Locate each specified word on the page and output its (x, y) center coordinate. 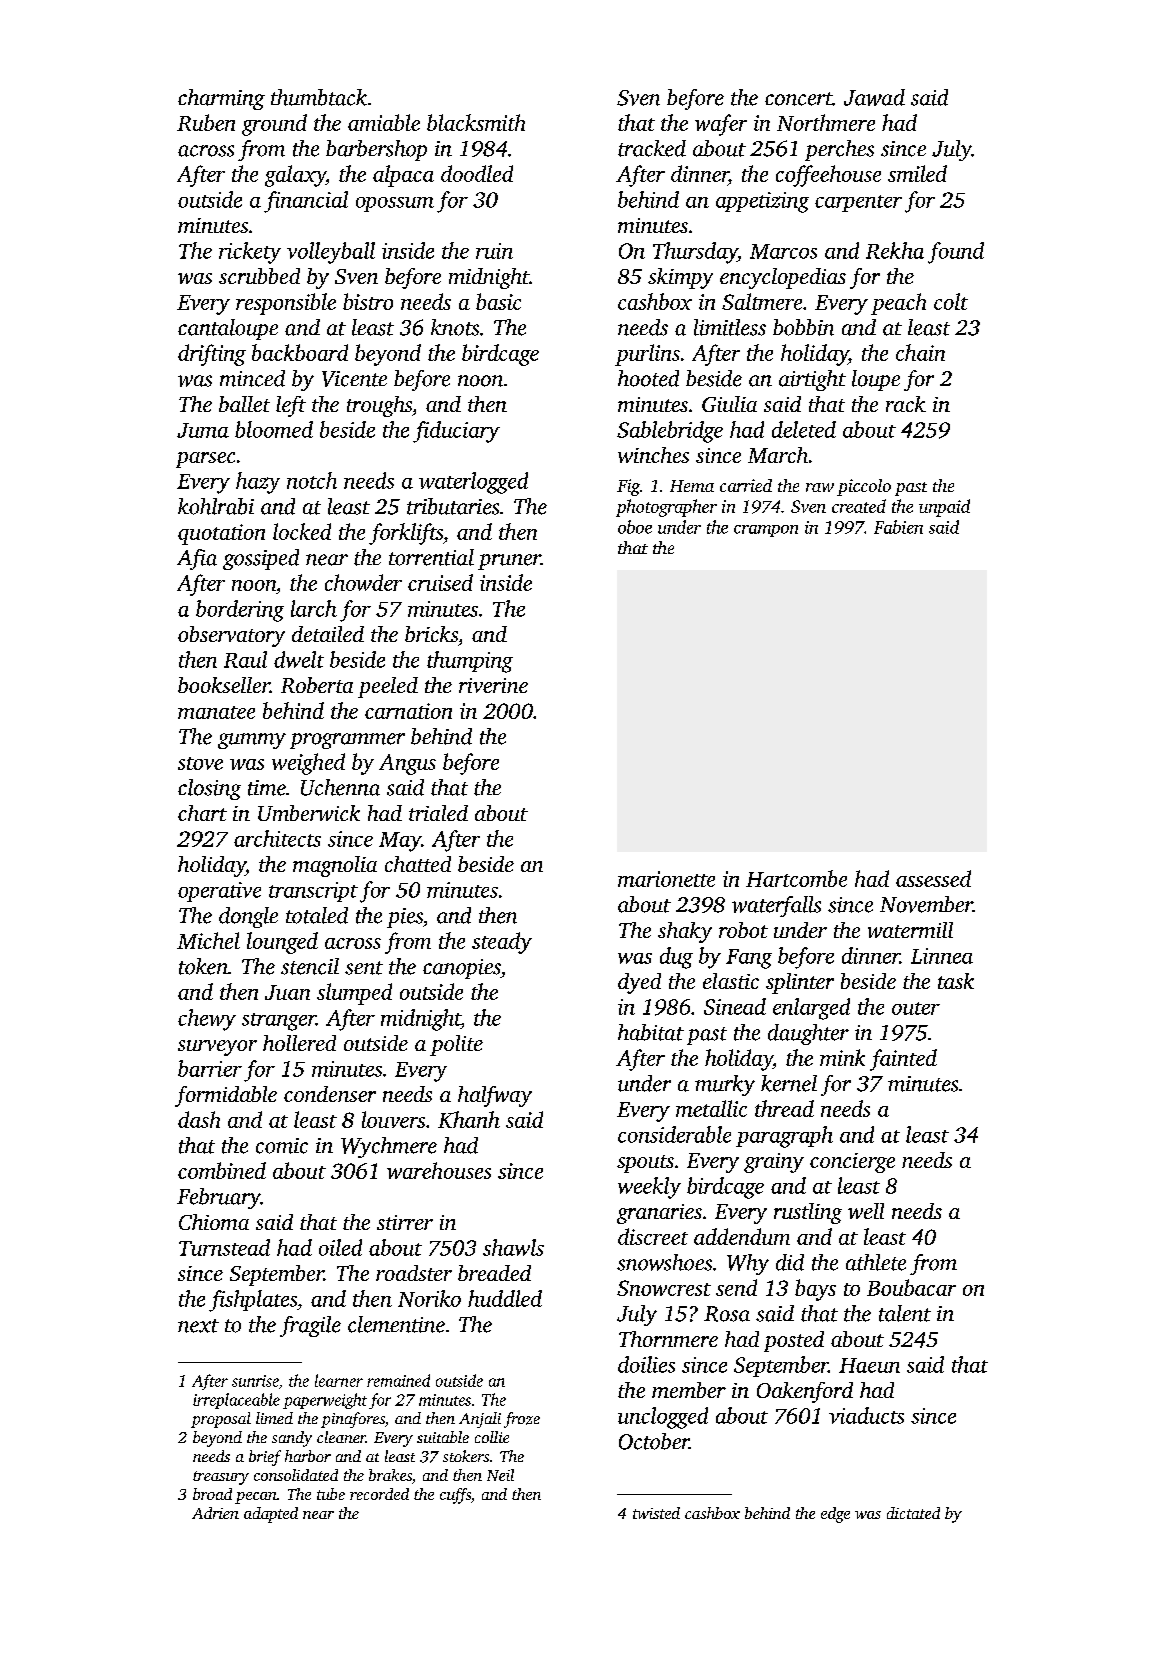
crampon (766, 531)
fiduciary (456, 432)
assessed (933, 878)
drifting (212, 355)
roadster (414, 1273)
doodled (477, 173)
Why (748, 1264)
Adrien (215, 1513)
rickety (250, 253)
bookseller (224, 685)
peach (898, 304)
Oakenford (805, 1392)
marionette (666, 879)
